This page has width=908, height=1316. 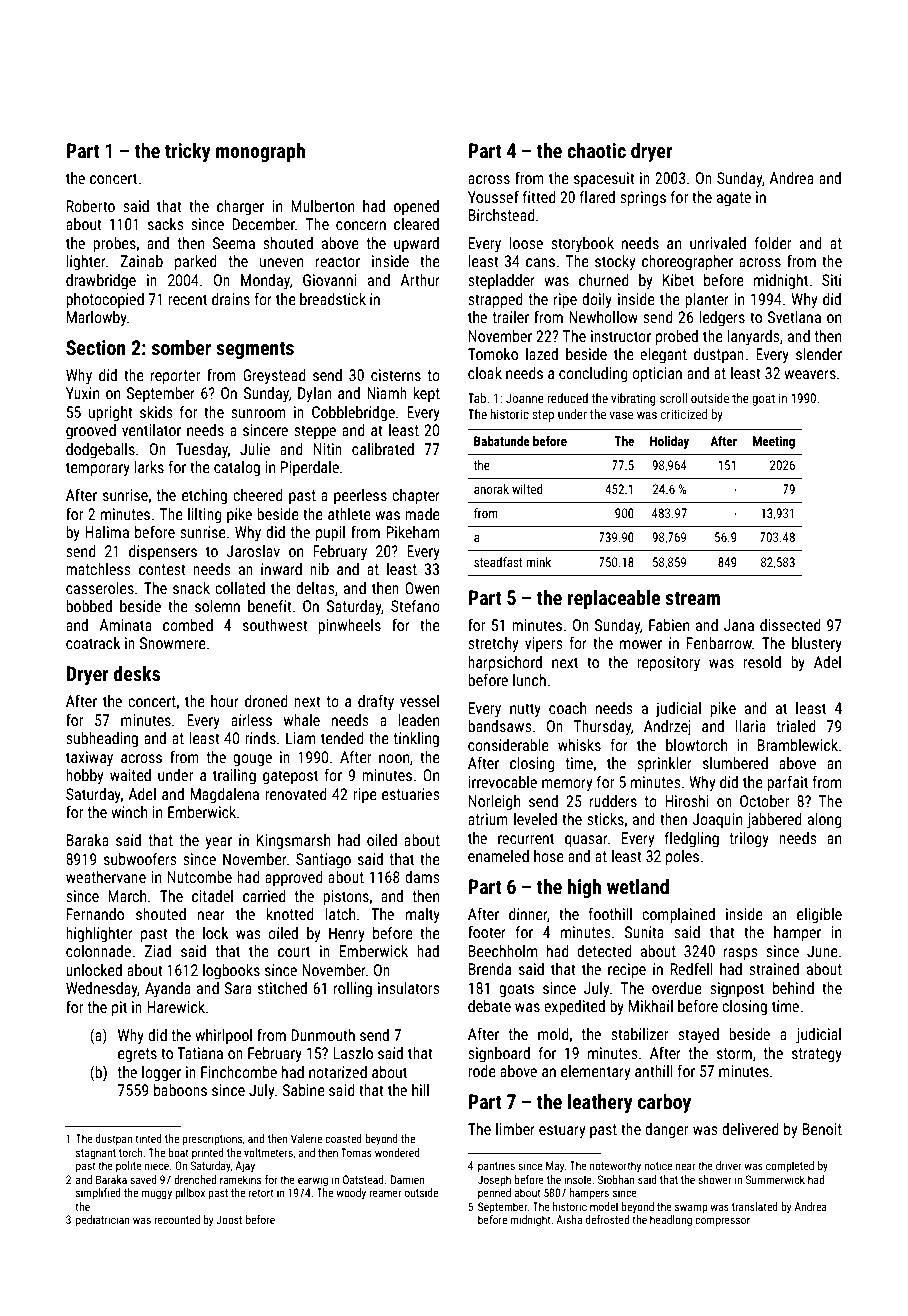 I want to click on Holiday, so click(x=669, y=442).
